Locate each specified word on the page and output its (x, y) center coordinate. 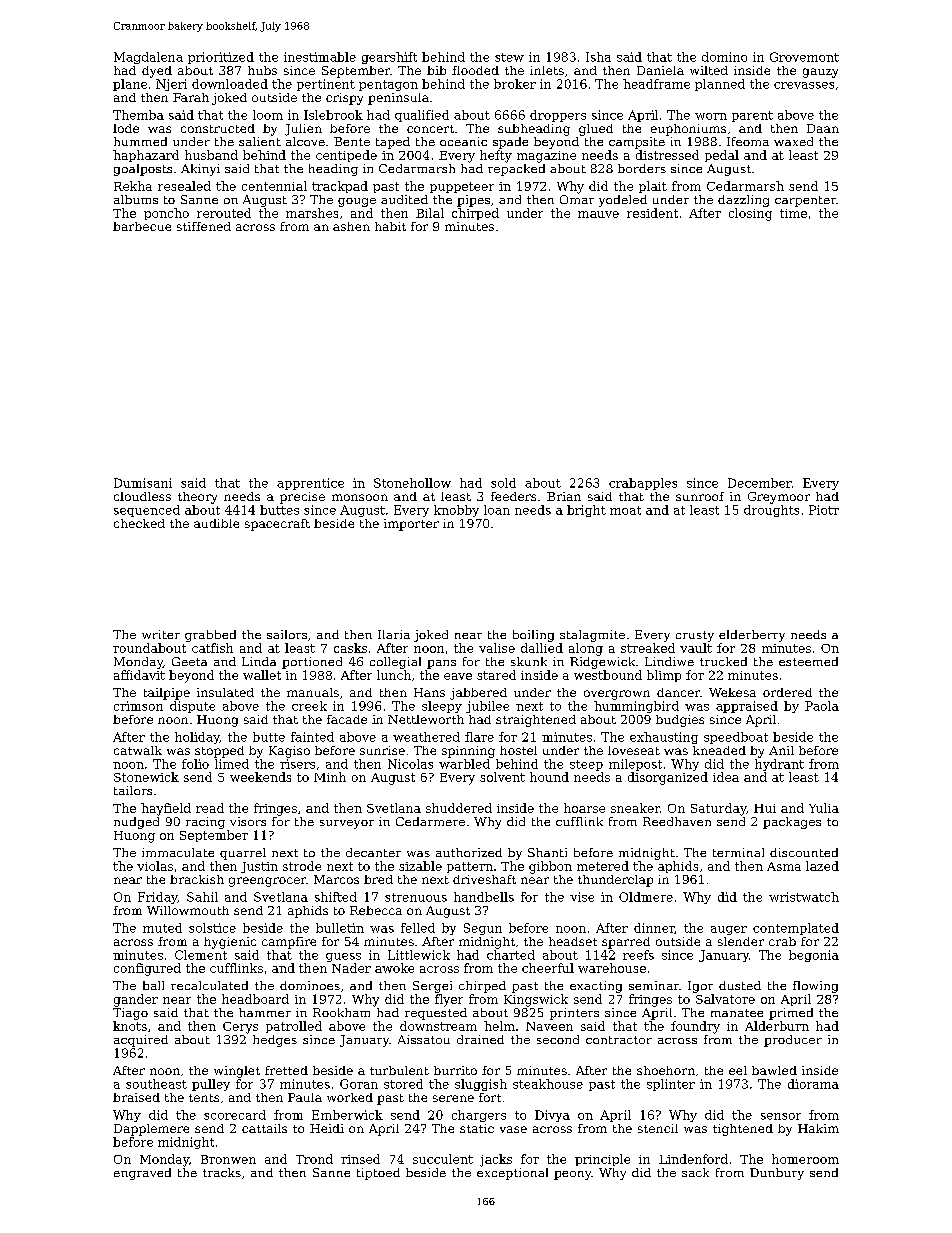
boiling (533, 636)
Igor (700, 987)
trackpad (340, 187)
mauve (598, 214)
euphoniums (688, 130)
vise (582, 897)
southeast (156, 1084)
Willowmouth (188, 910)
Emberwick (347, 1115)
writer (161, 634)
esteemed (808, 661)
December (760, 483)
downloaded (230, 84)
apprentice (310, 484)
